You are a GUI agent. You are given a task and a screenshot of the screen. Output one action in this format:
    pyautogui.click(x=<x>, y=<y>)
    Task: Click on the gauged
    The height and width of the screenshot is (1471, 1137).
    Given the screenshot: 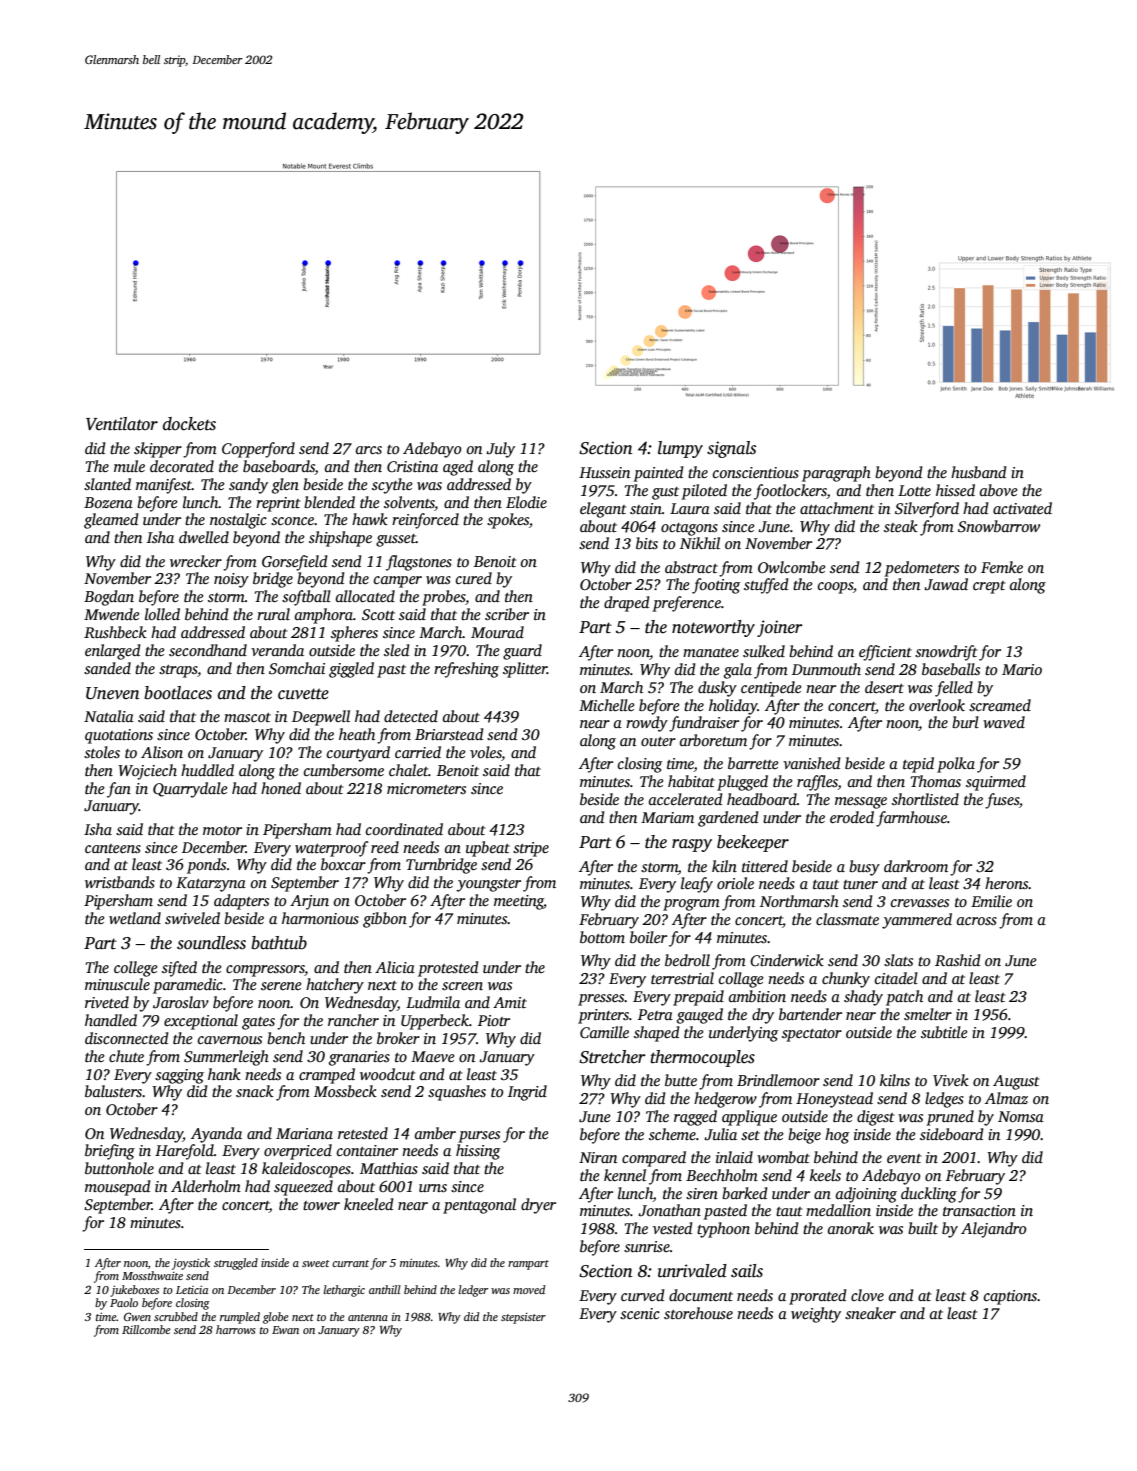 What is the action you would take?
    pyautogui.click(x=700, y=1016)
